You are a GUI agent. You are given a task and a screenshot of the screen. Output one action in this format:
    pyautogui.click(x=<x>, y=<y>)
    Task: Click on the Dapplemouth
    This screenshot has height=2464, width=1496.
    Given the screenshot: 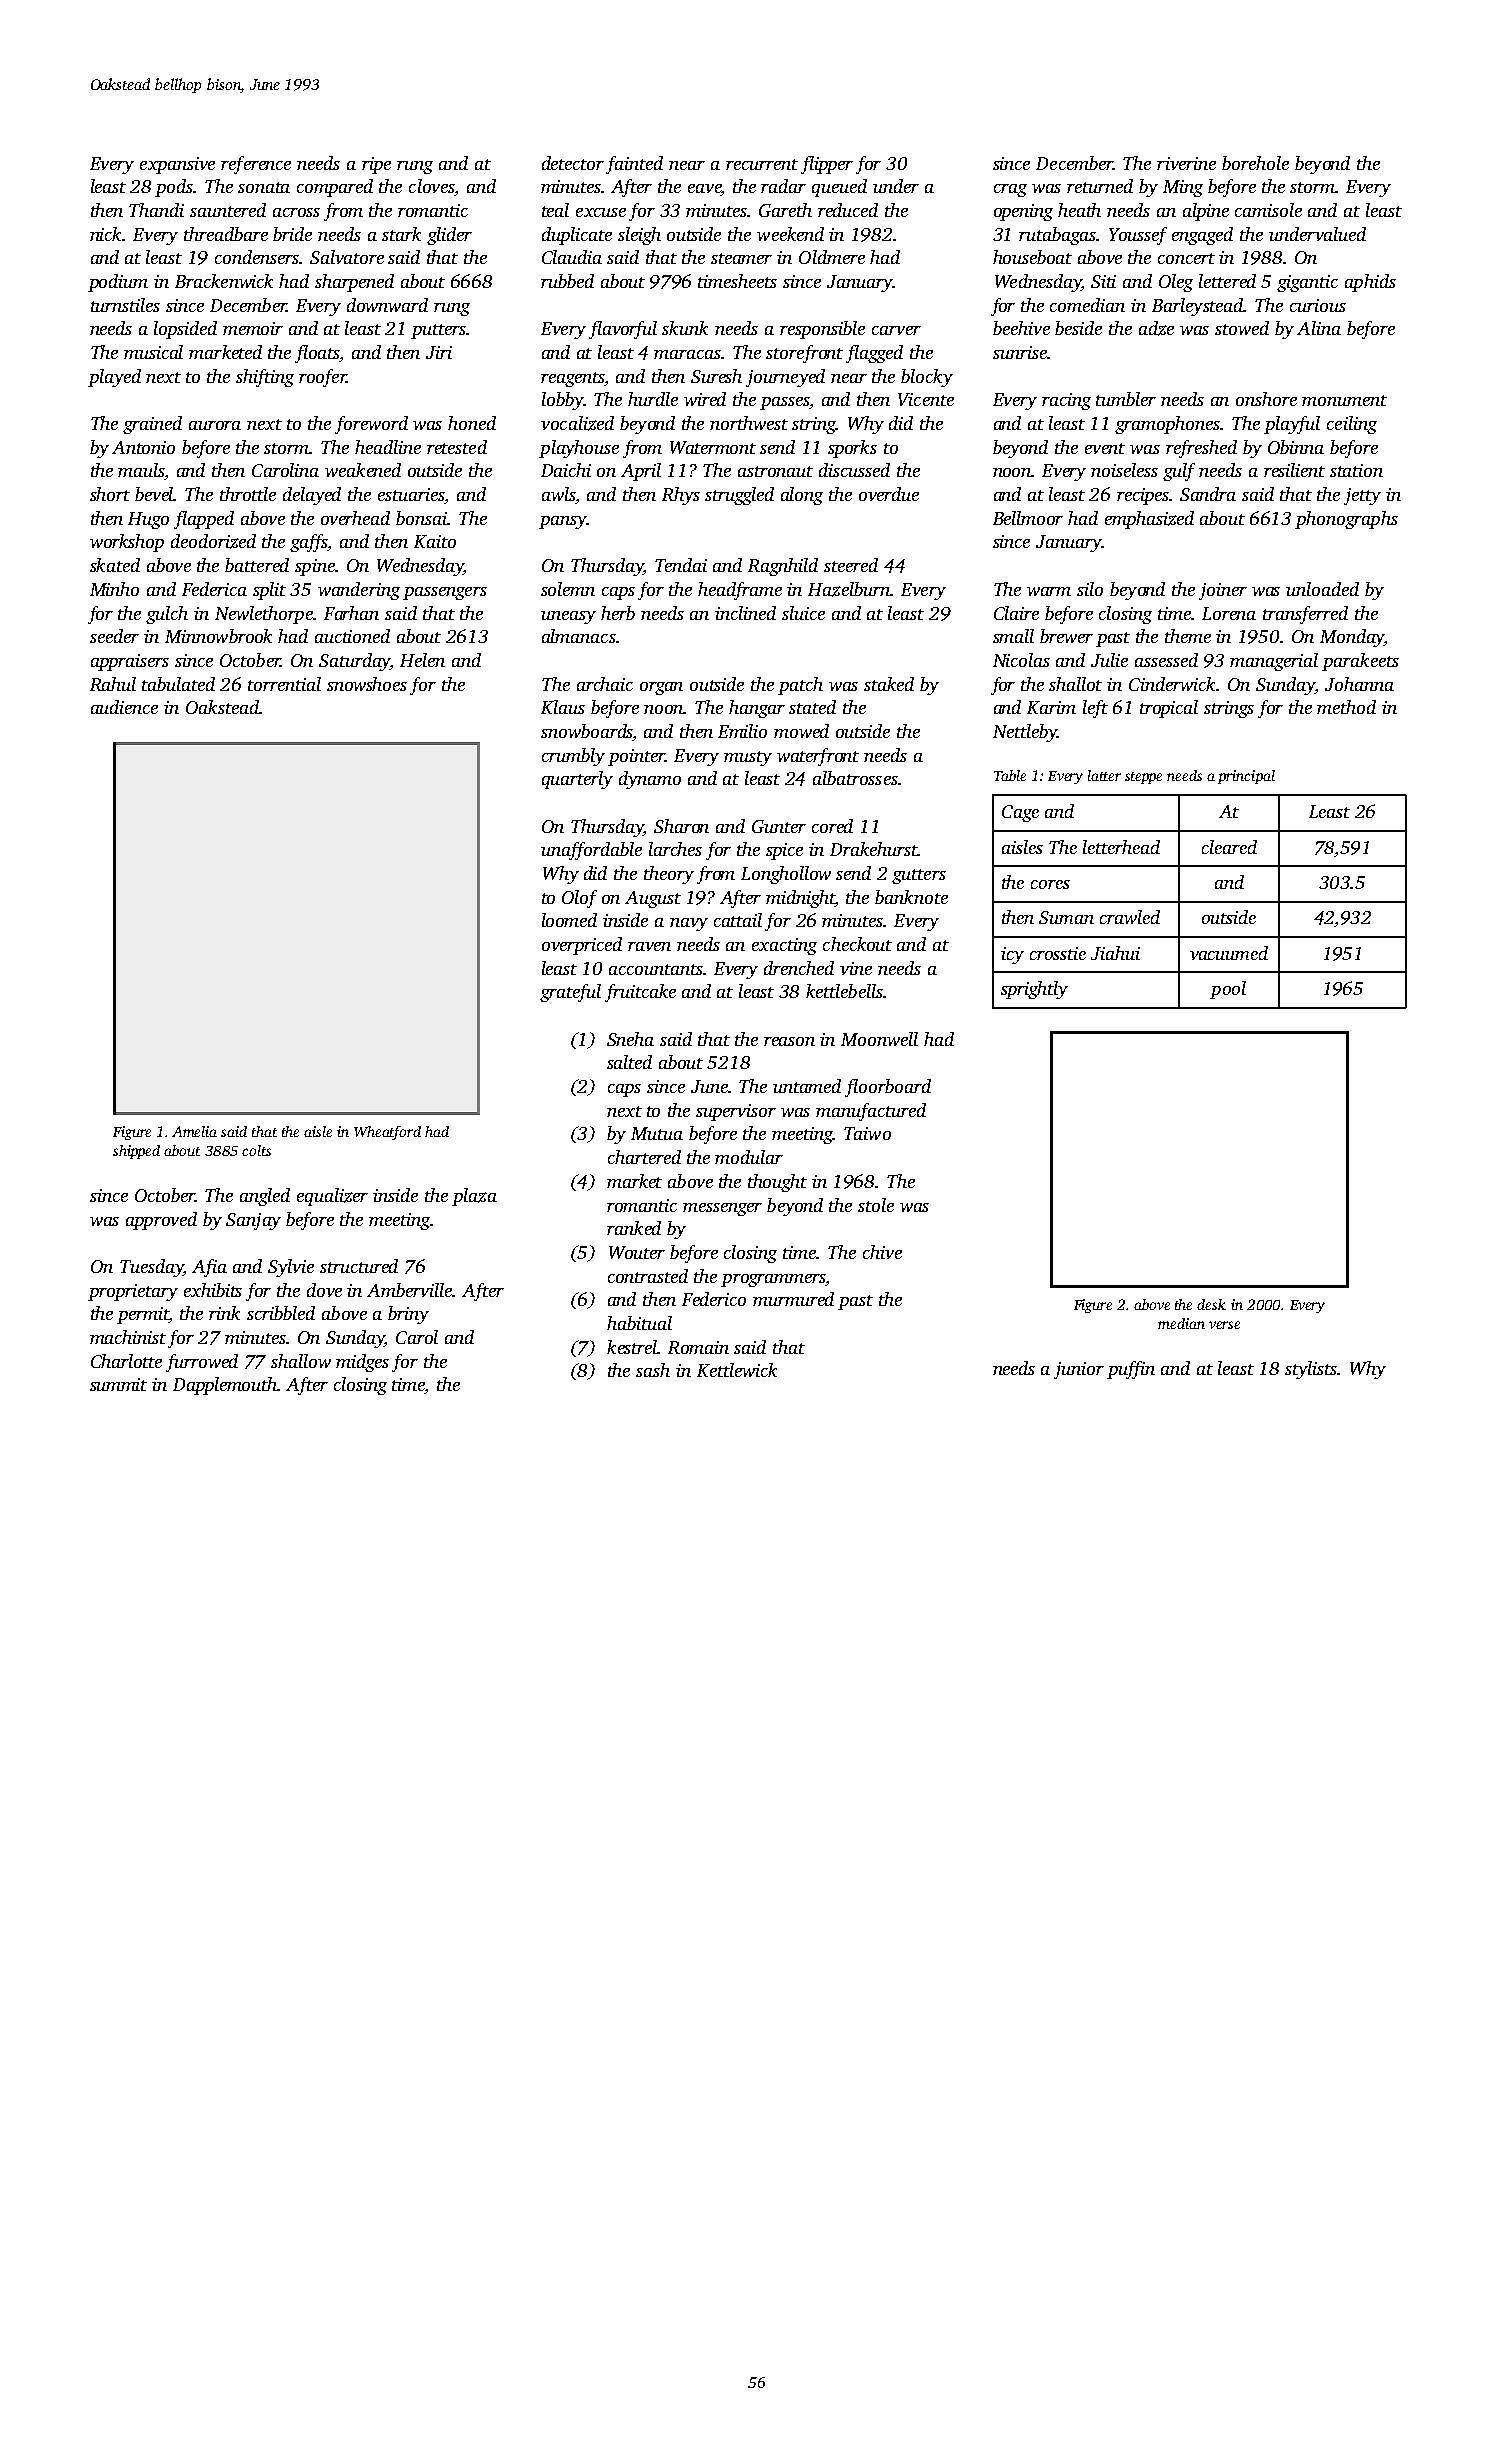 What is the action you would take?
    pyautogui.click(x=225, y=1386)
